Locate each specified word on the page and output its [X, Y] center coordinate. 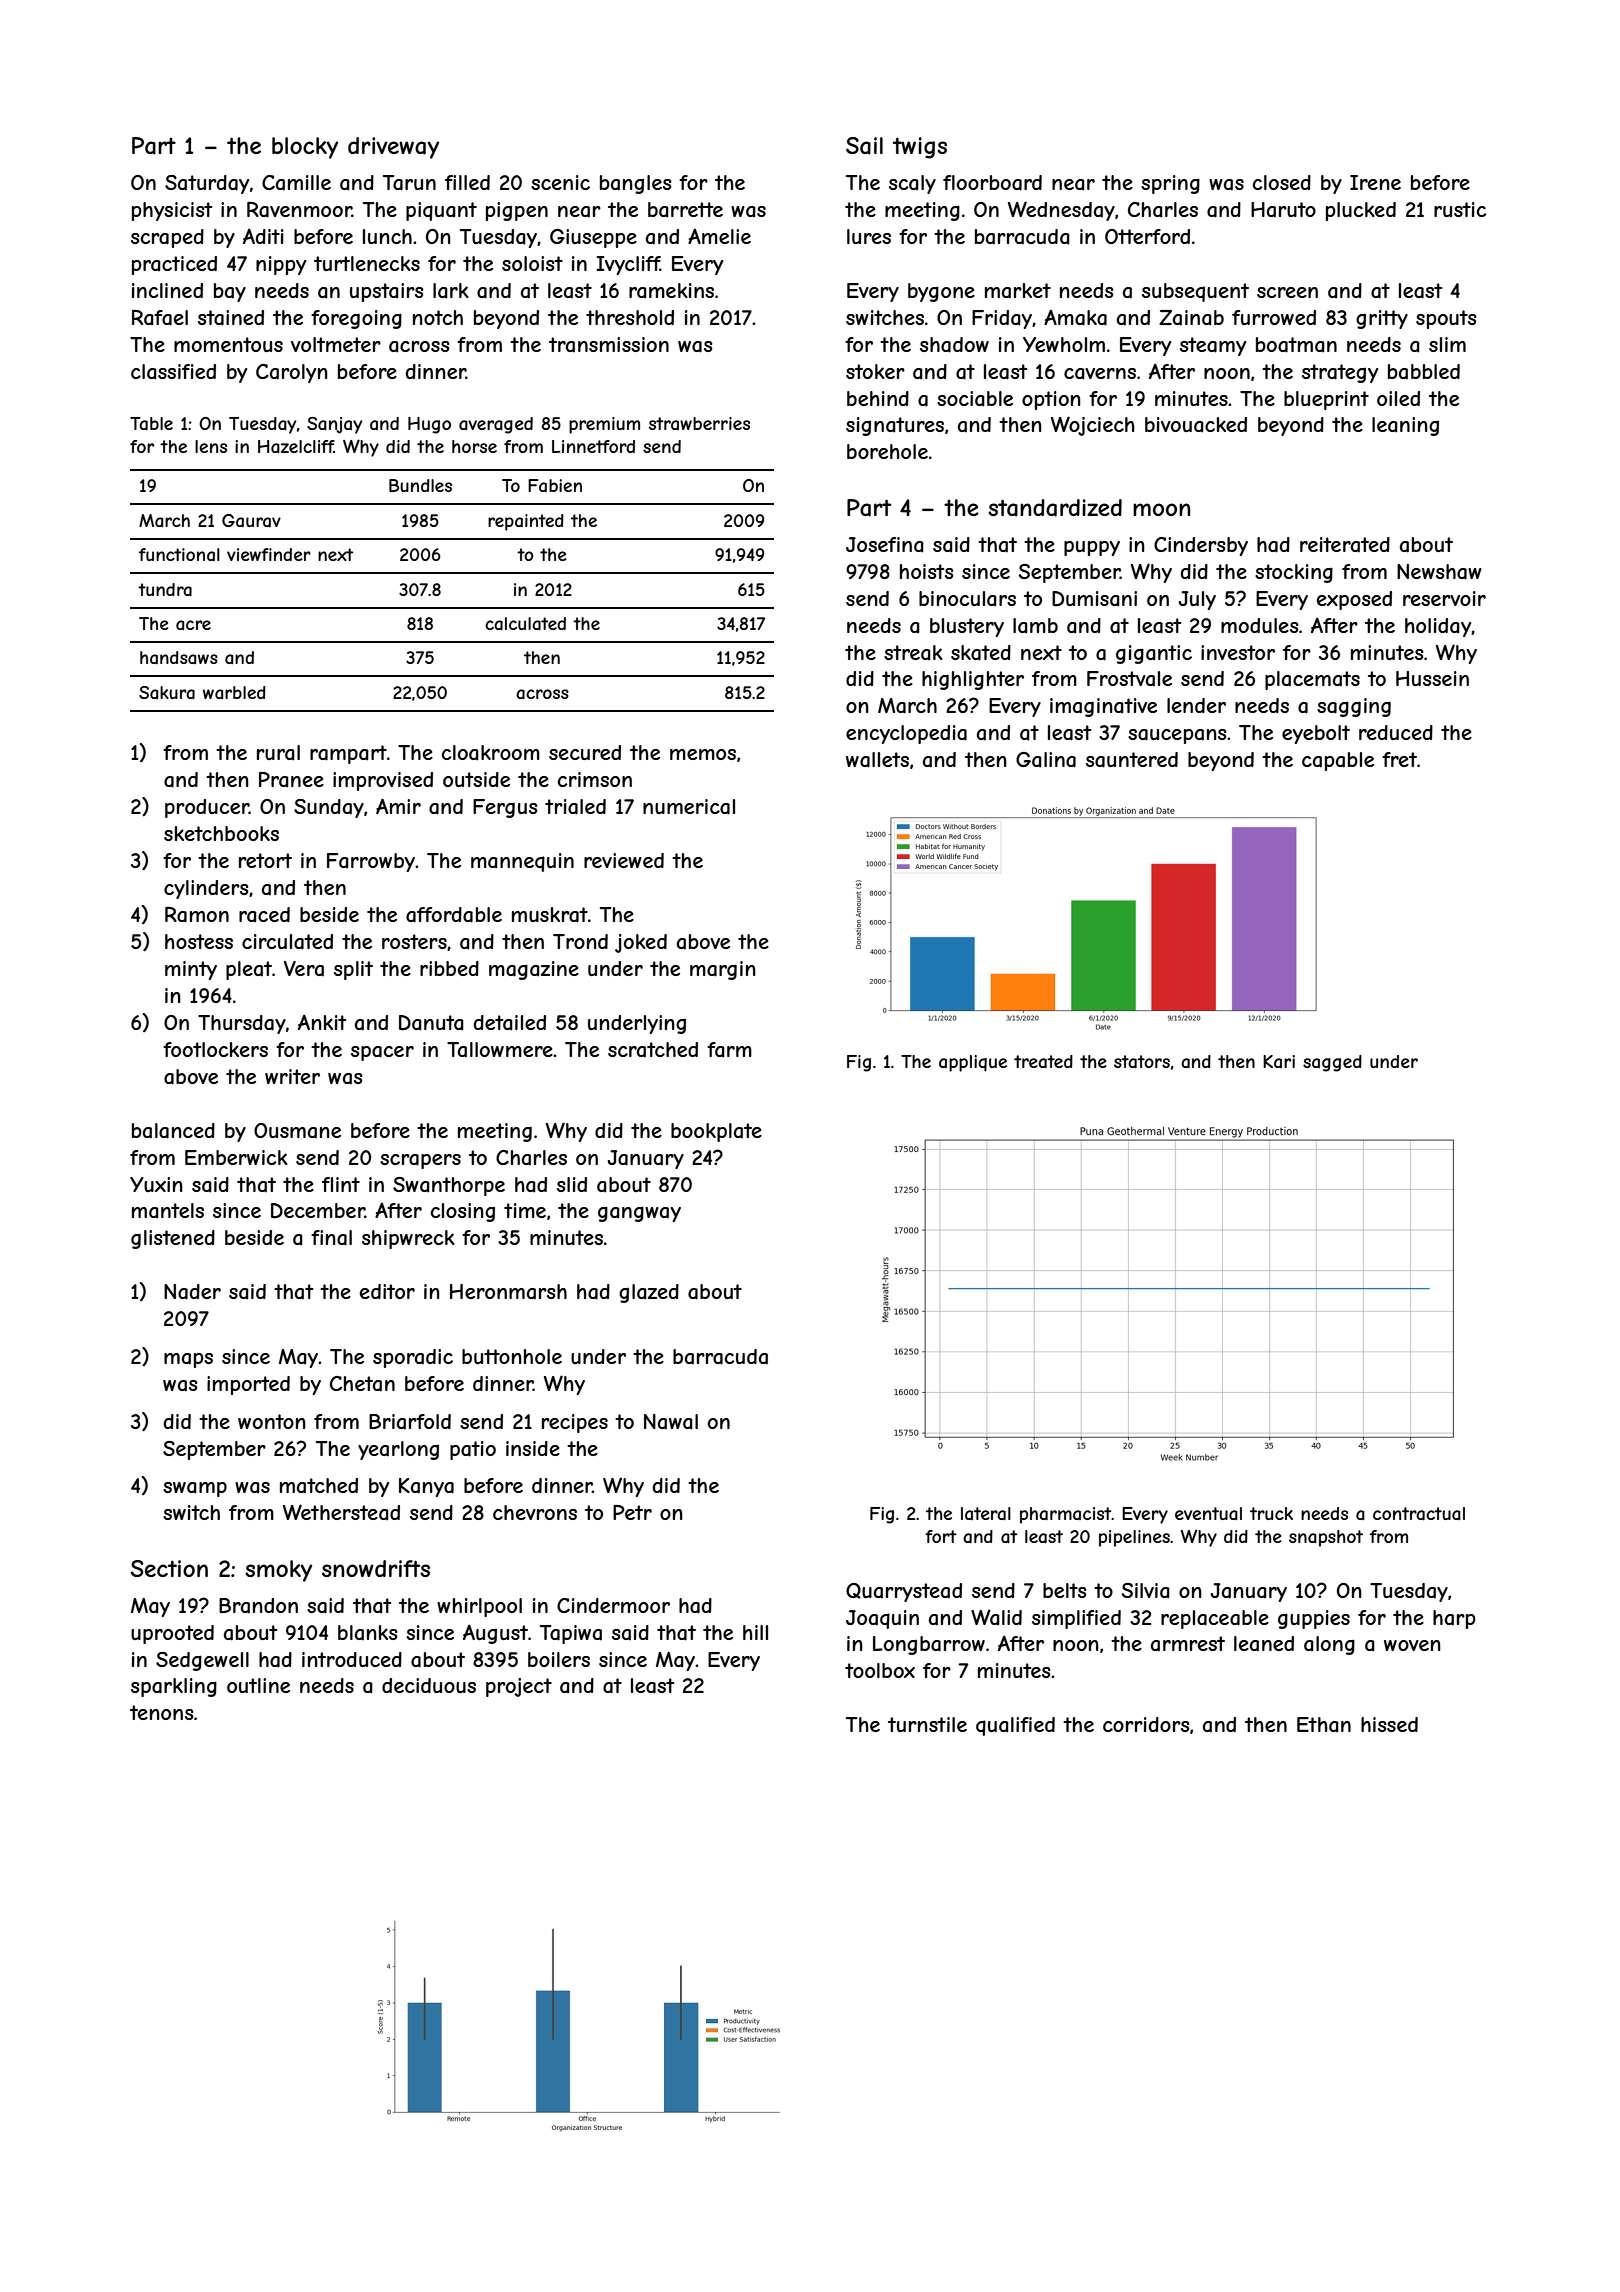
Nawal [671, 1422]
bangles [636, 184]
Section [169, 1568]
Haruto [1283, 210]
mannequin [522, 862]
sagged [1332, 1063]
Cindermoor [613, 1605]
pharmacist [1066, 1515]
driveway [393, 148]
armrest [1188, 1644]
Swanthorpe [449, 1186]
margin [723, 970]
